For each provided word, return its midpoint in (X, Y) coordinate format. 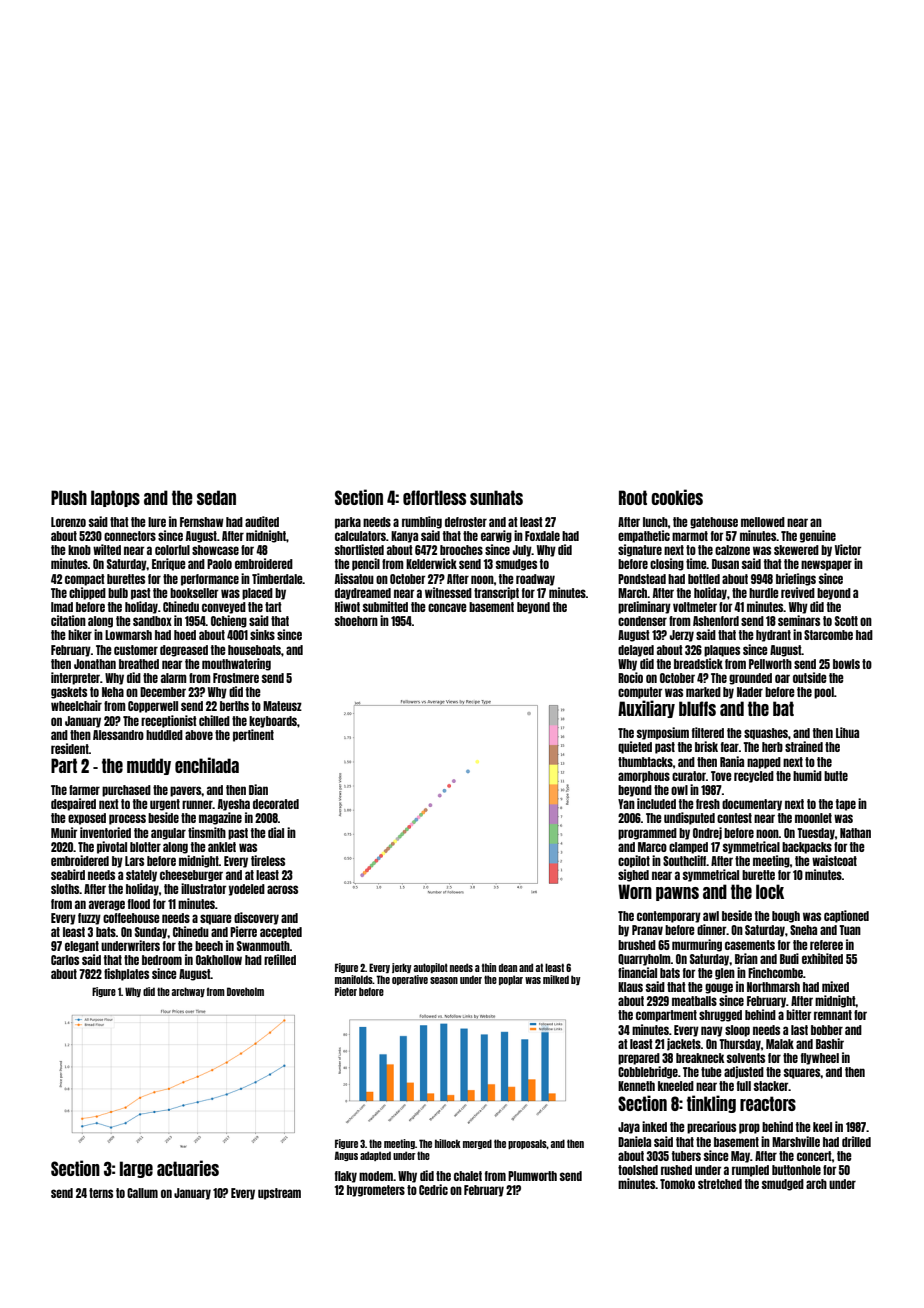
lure (157, 522)
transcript (496, 593)
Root (633, 497)
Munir (64, 832)
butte (836, 776)
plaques (722, 651)
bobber (827, 1030)
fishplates (126, 974)
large (136, 1169)
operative (410, 980)
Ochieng (229, 621)
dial (276, 832)
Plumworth (532, 1176)
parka (348, 523)
